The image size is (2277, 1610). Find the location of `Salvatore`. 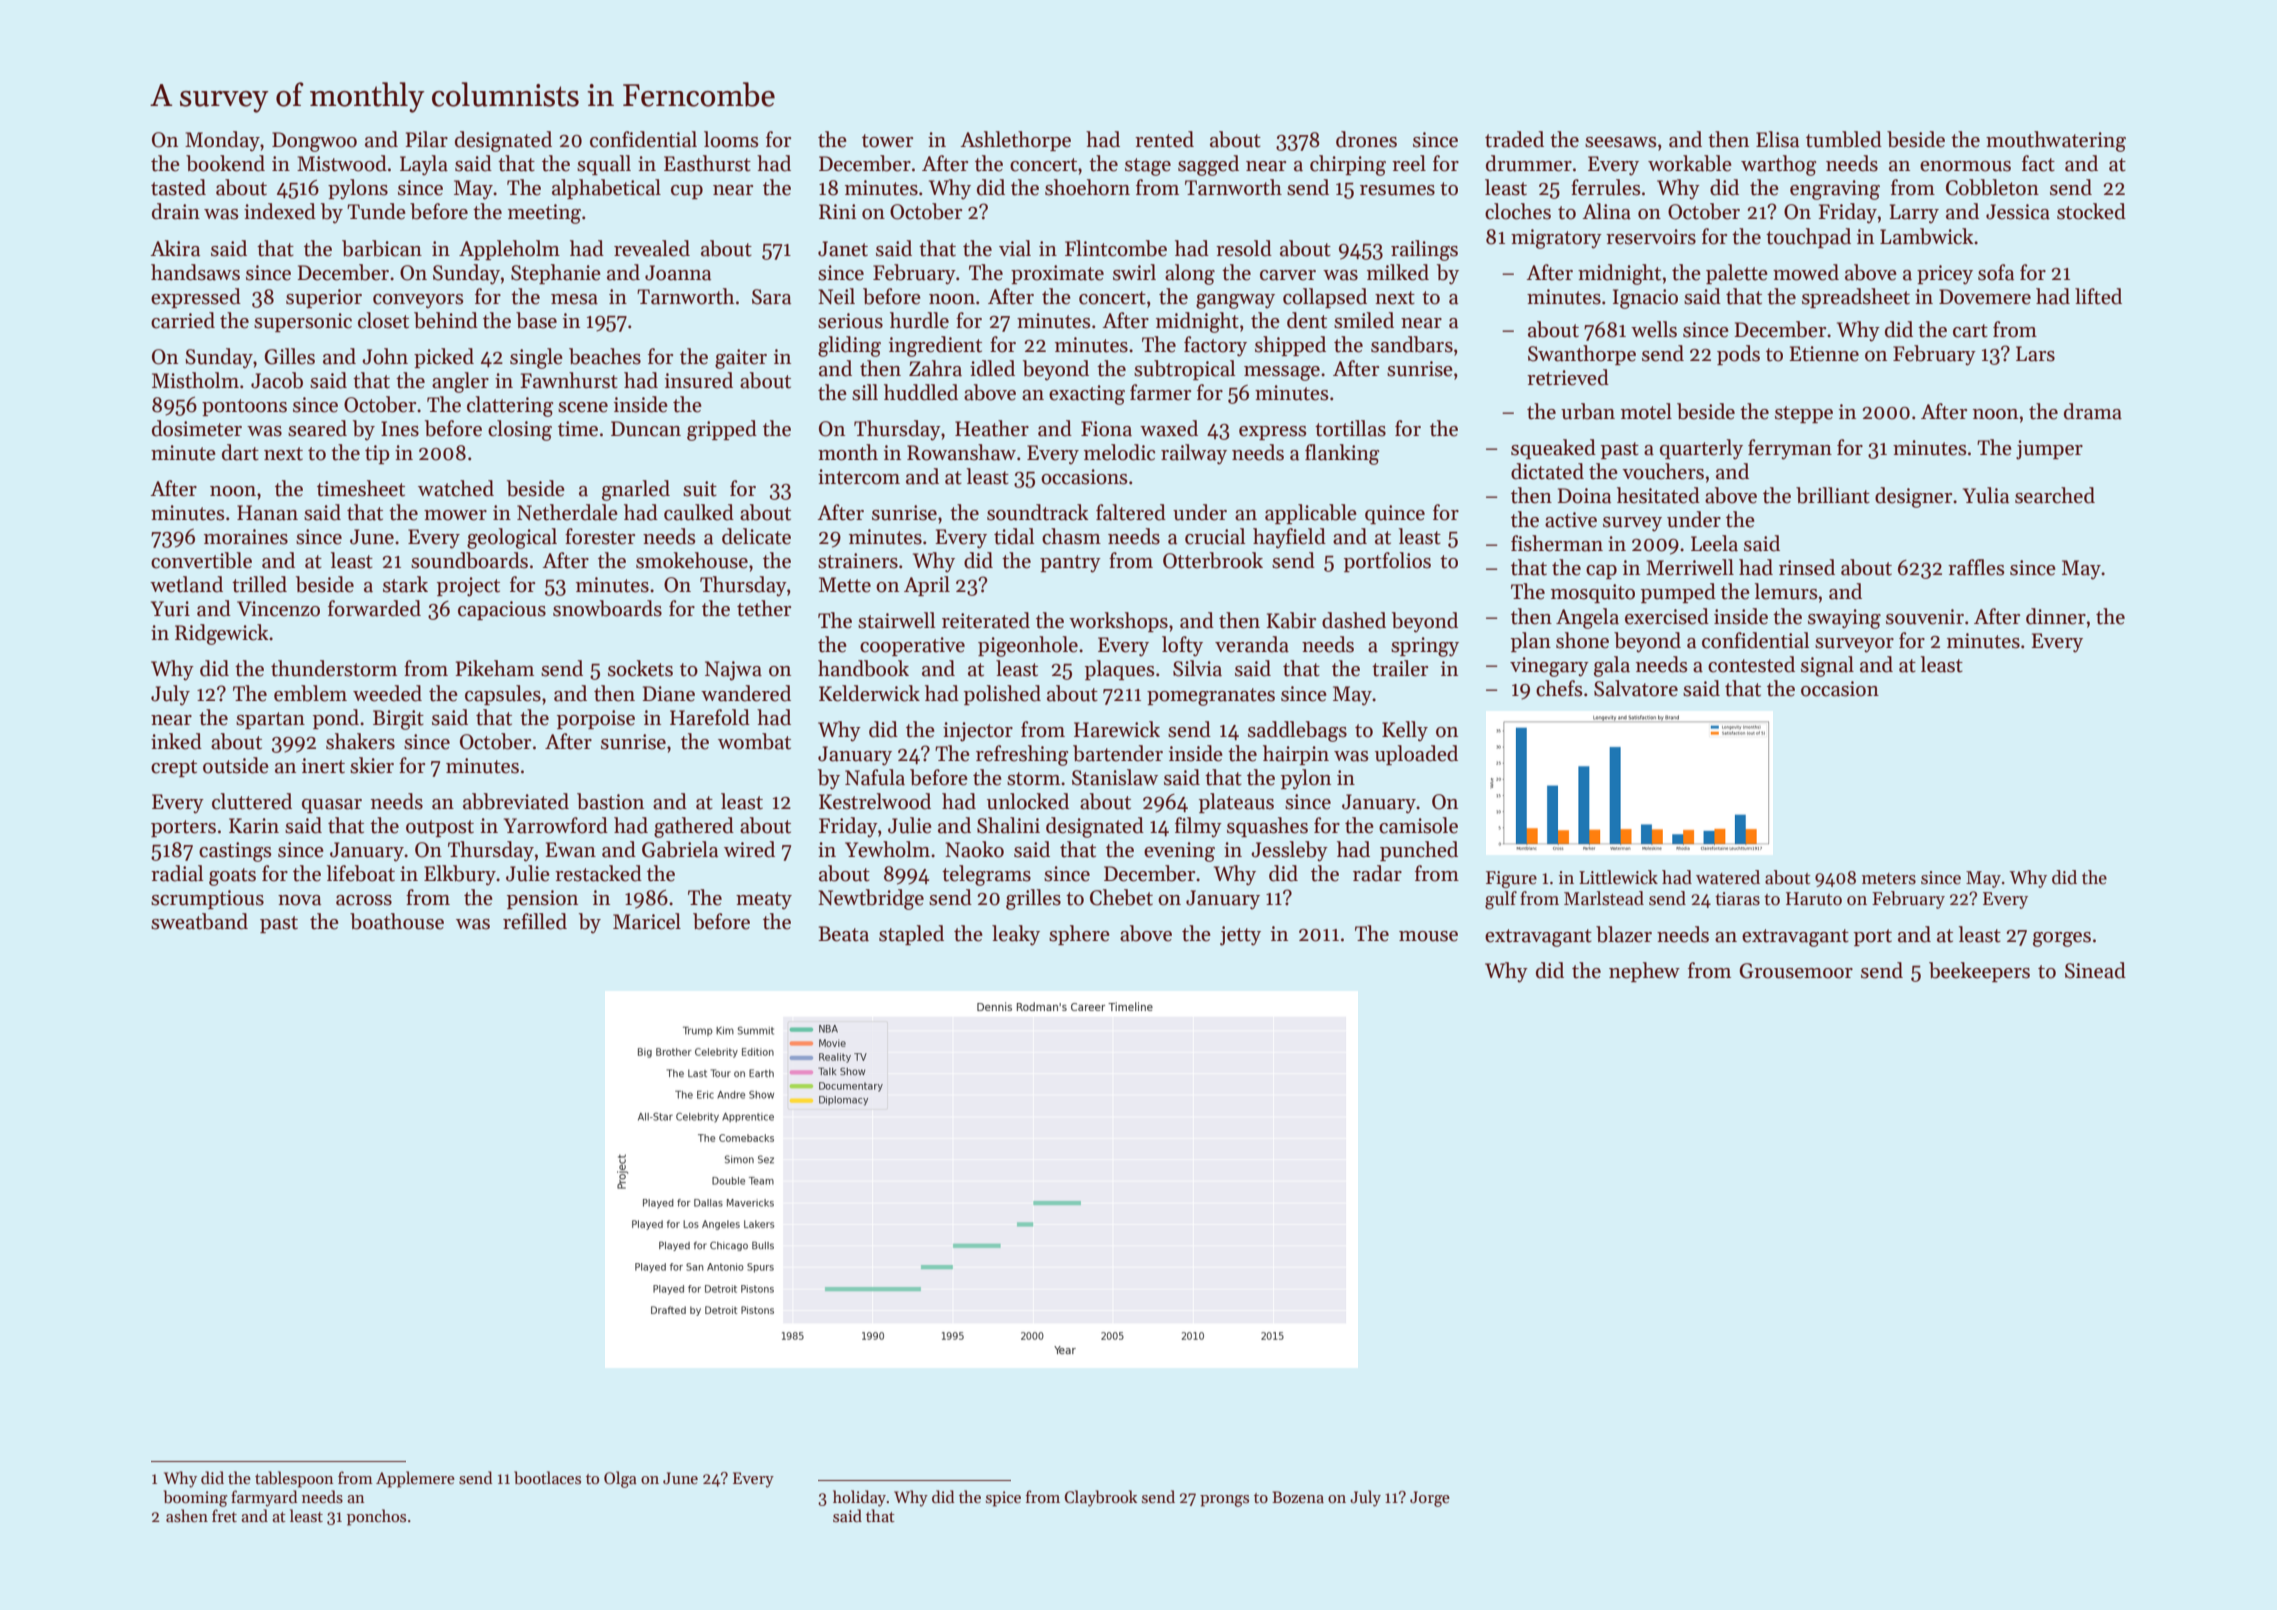

Salvatore is located at coordinates (1636, 688).
